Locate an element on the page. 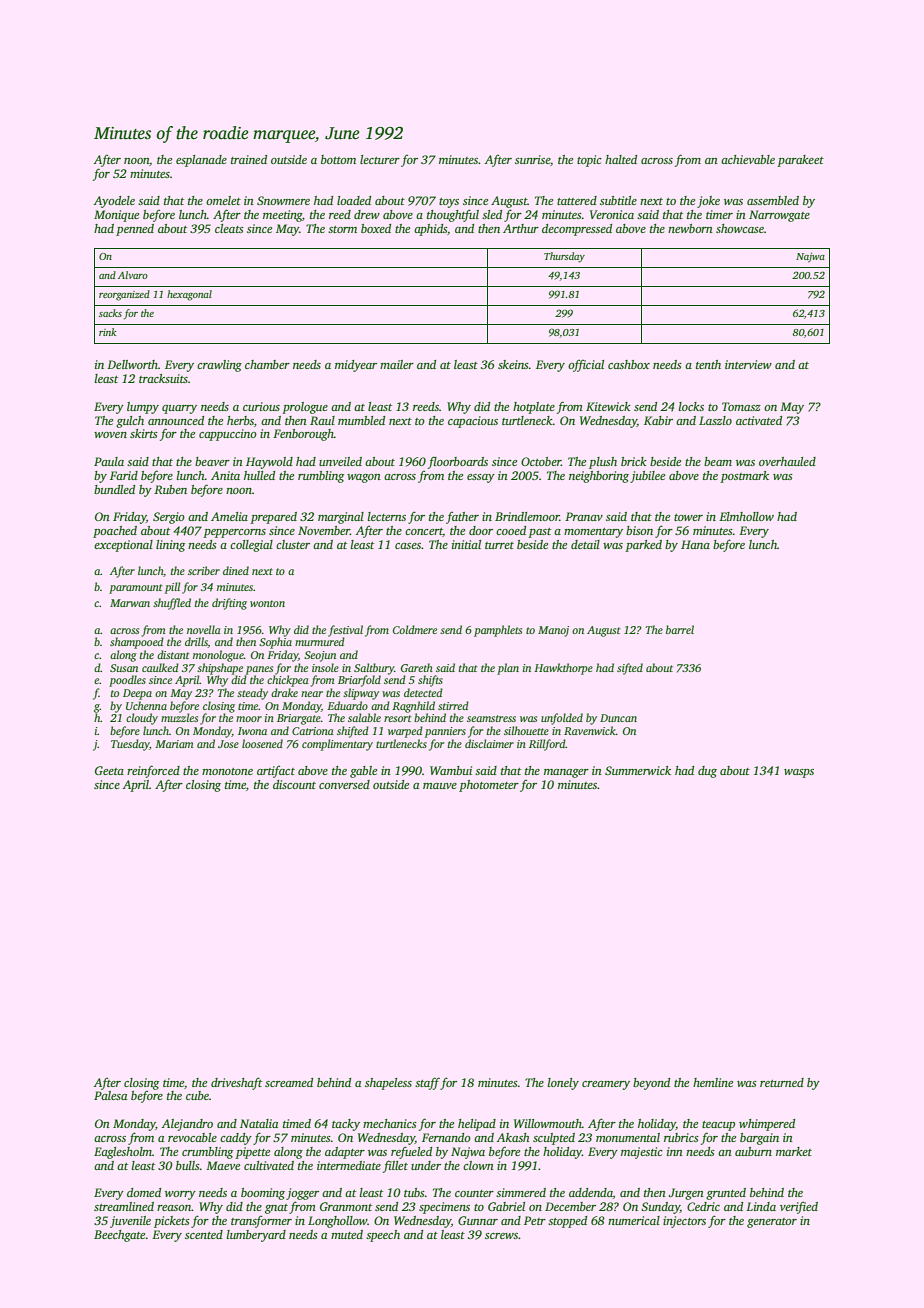 This document has height=1308, width=924. Elmhollow is located at coordinates (746, 516).
